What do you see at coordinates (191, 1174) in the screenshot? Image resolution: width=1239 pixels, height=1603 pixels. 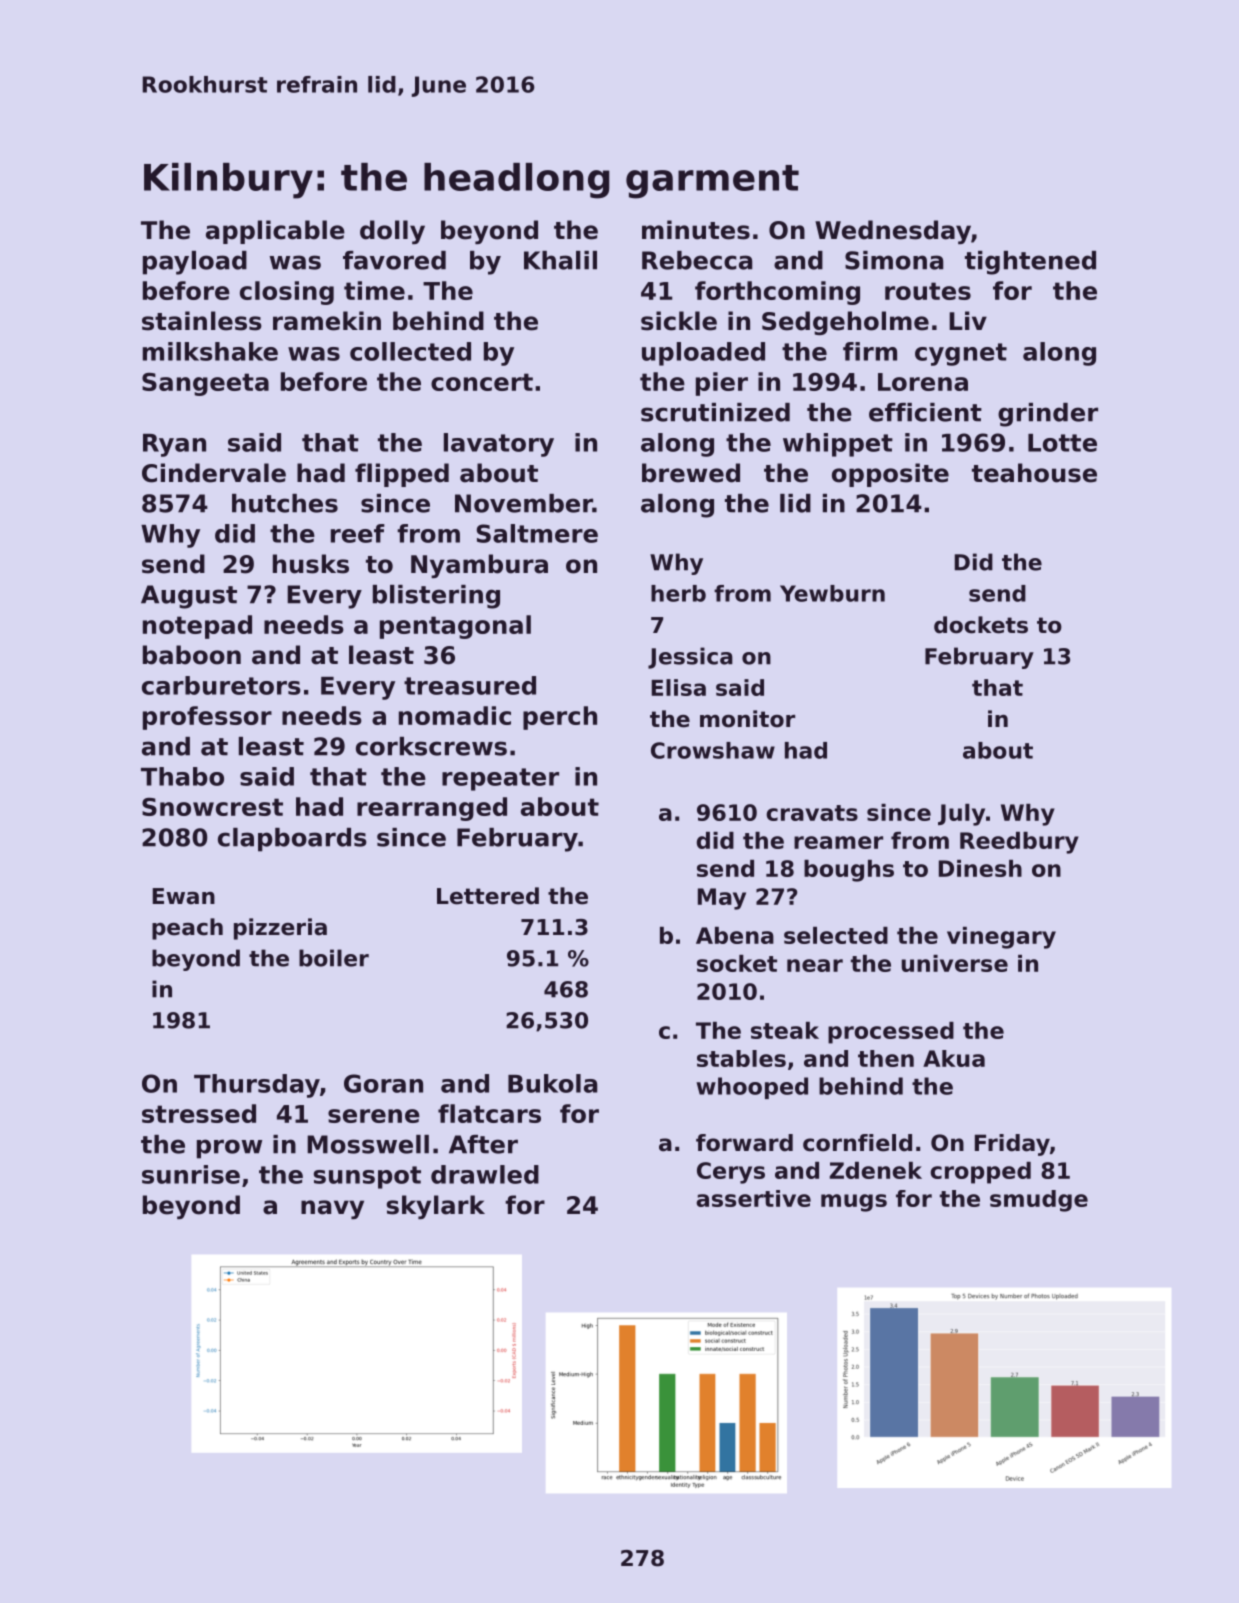 I see `sunrise` at bounding box center [191, 1174].
